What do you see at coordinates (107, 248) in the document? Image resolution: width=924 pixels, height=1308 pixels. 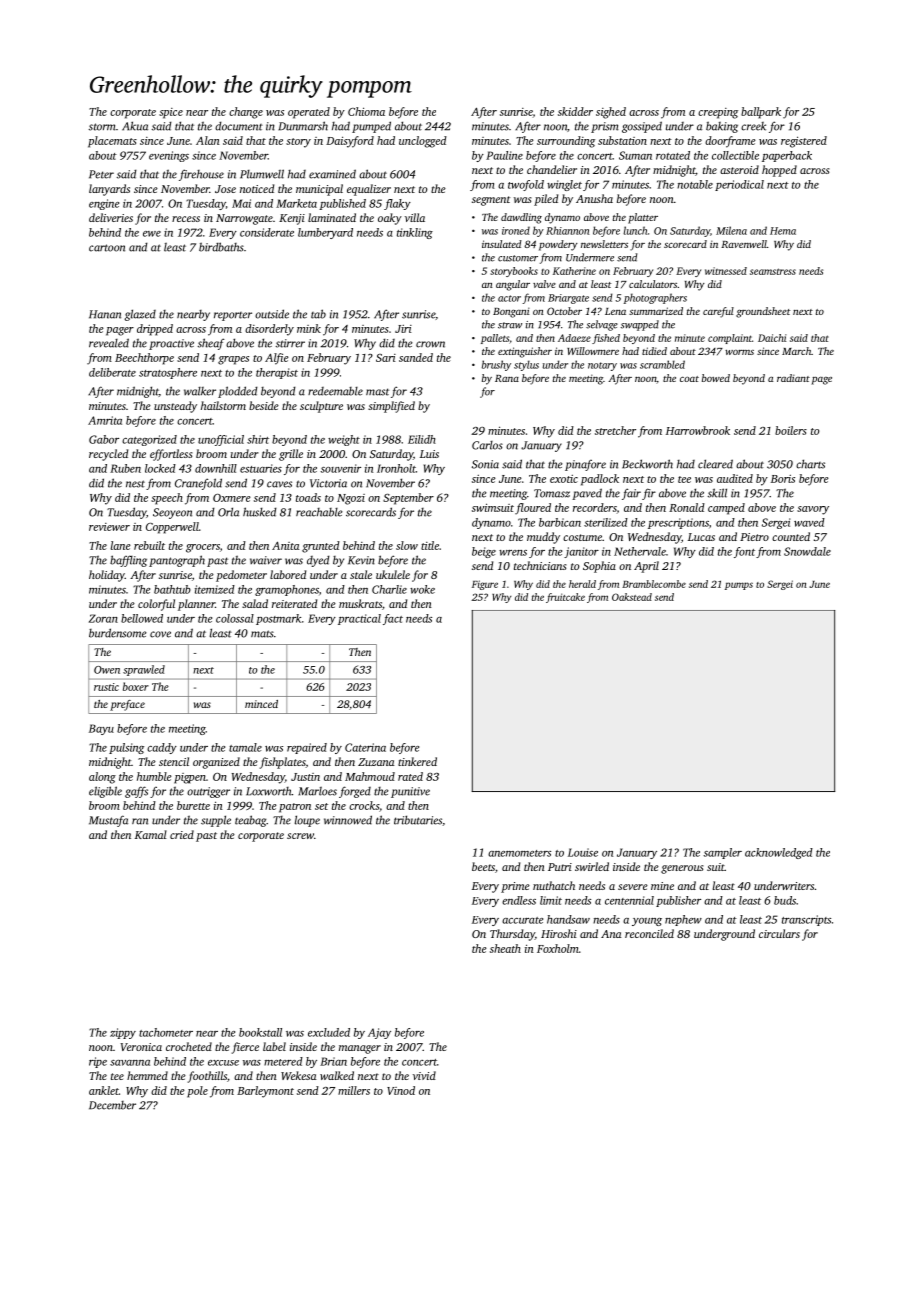 I see `cartoon` at bounding box center [107, 248].
